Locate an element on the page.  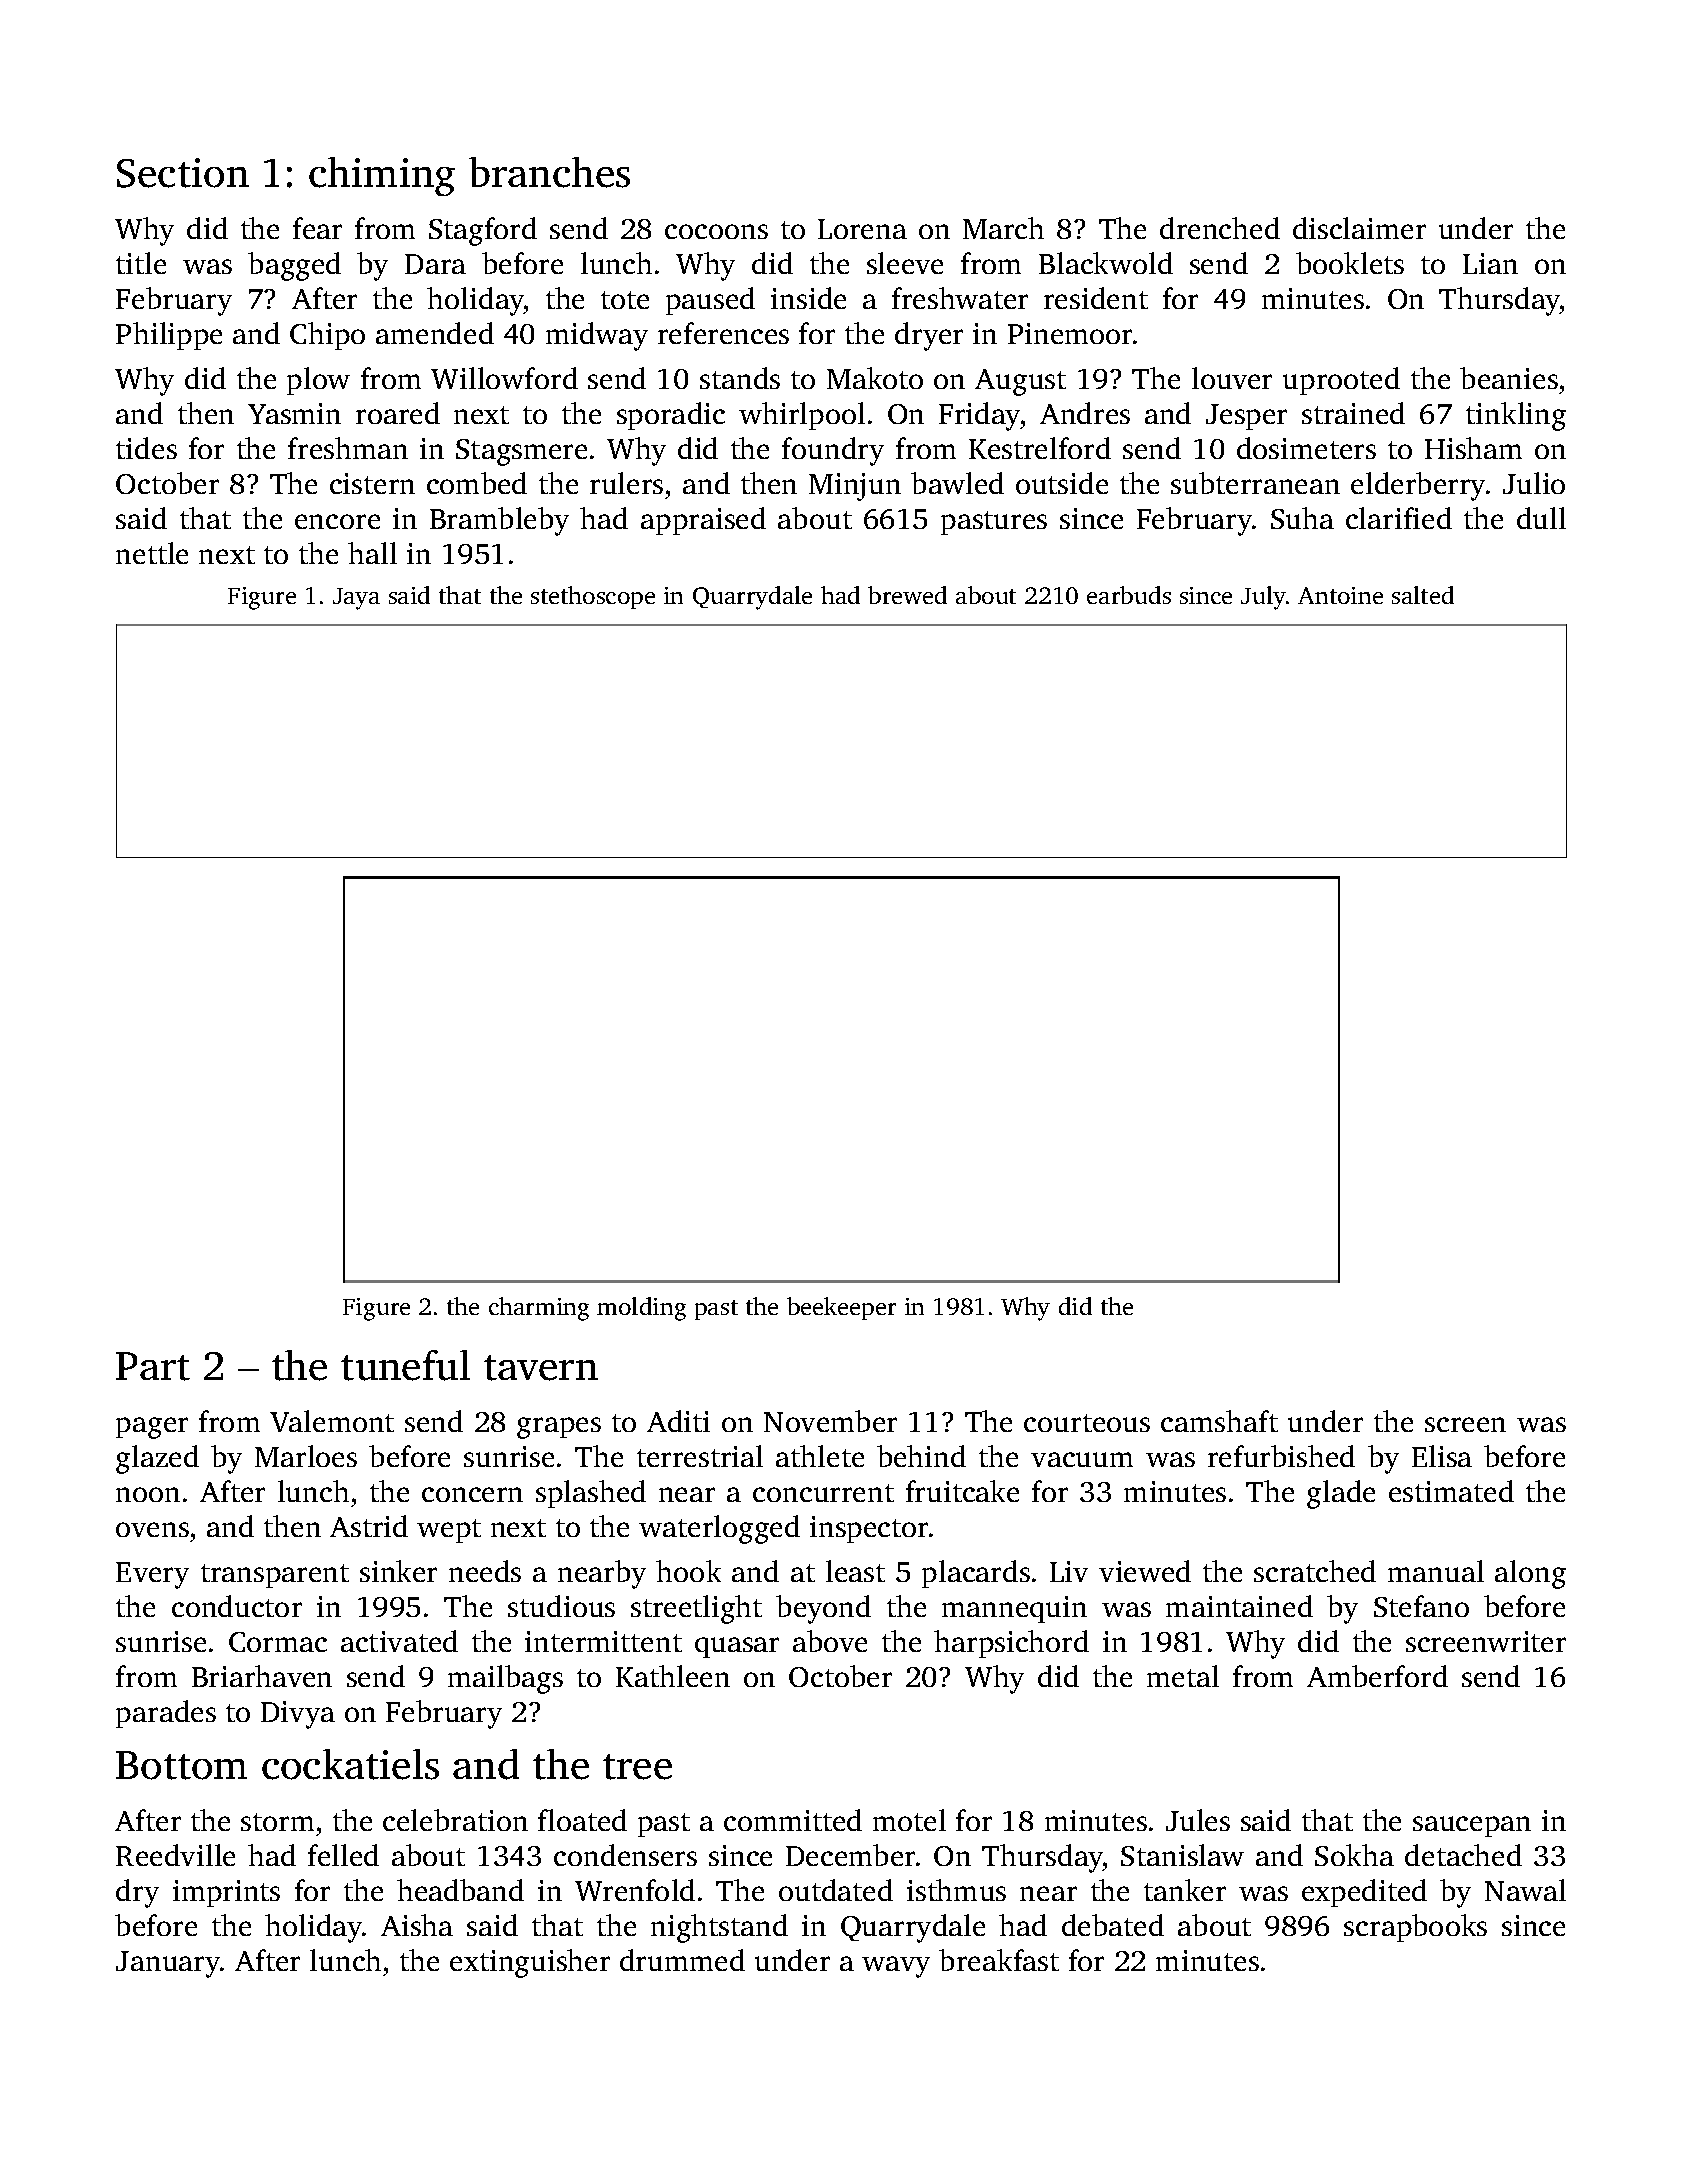
Section is located at coordinates (183, 173).
